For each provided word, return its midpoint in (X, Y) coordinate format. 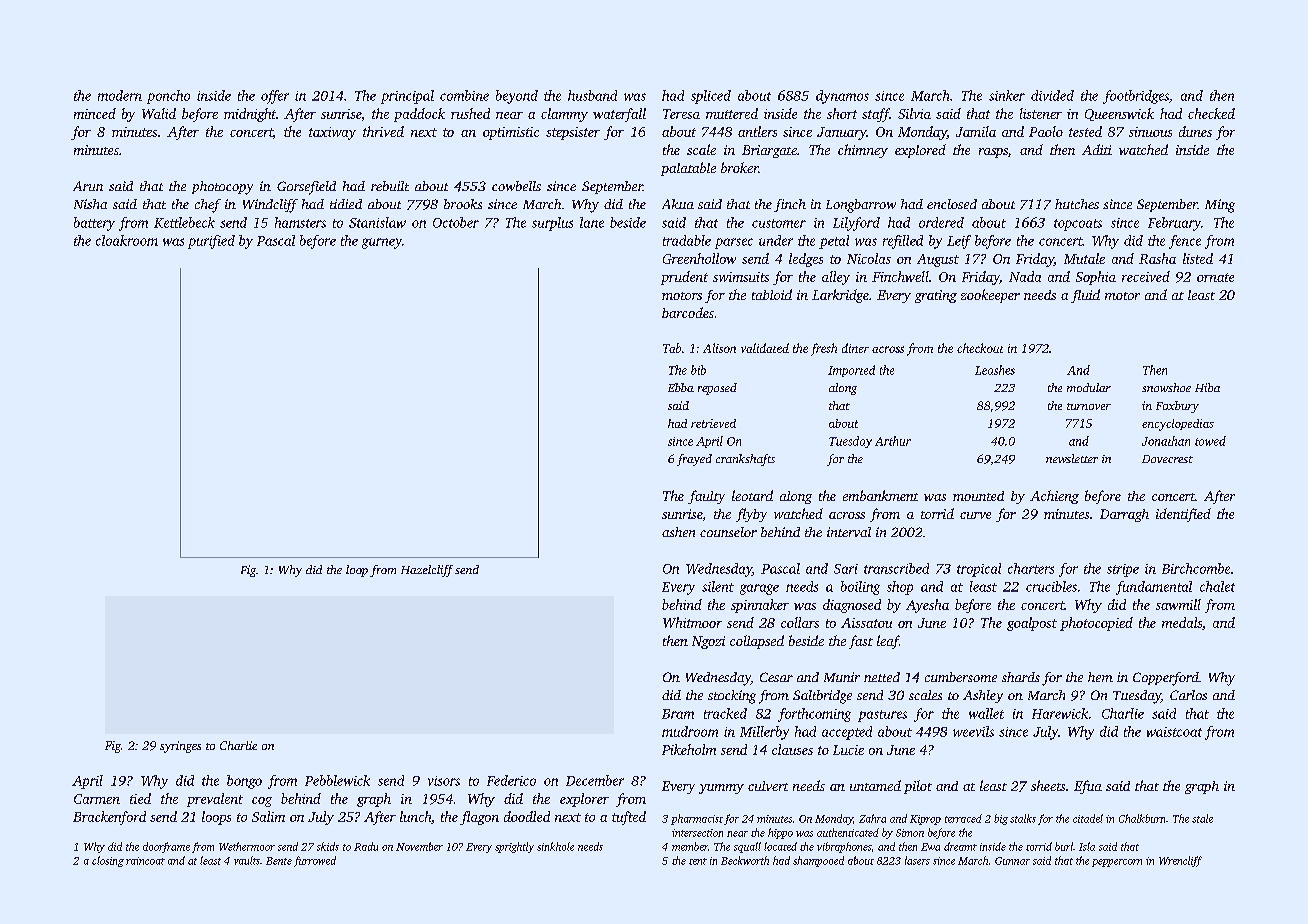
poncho (168, 97)
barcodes (688, 312)
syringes (180, 747)
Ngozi (708, 642)
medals (1182, 622)
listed (1198, 258)
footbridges (1136, 97)
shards (1021, 677)
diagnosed (852, 606)
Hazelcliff (427, 571)
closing (108, 861)
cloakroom (127, 240)
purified (211, 242)
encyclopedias (1178, 425)
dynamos (842, 97)
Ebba (681, 387)
